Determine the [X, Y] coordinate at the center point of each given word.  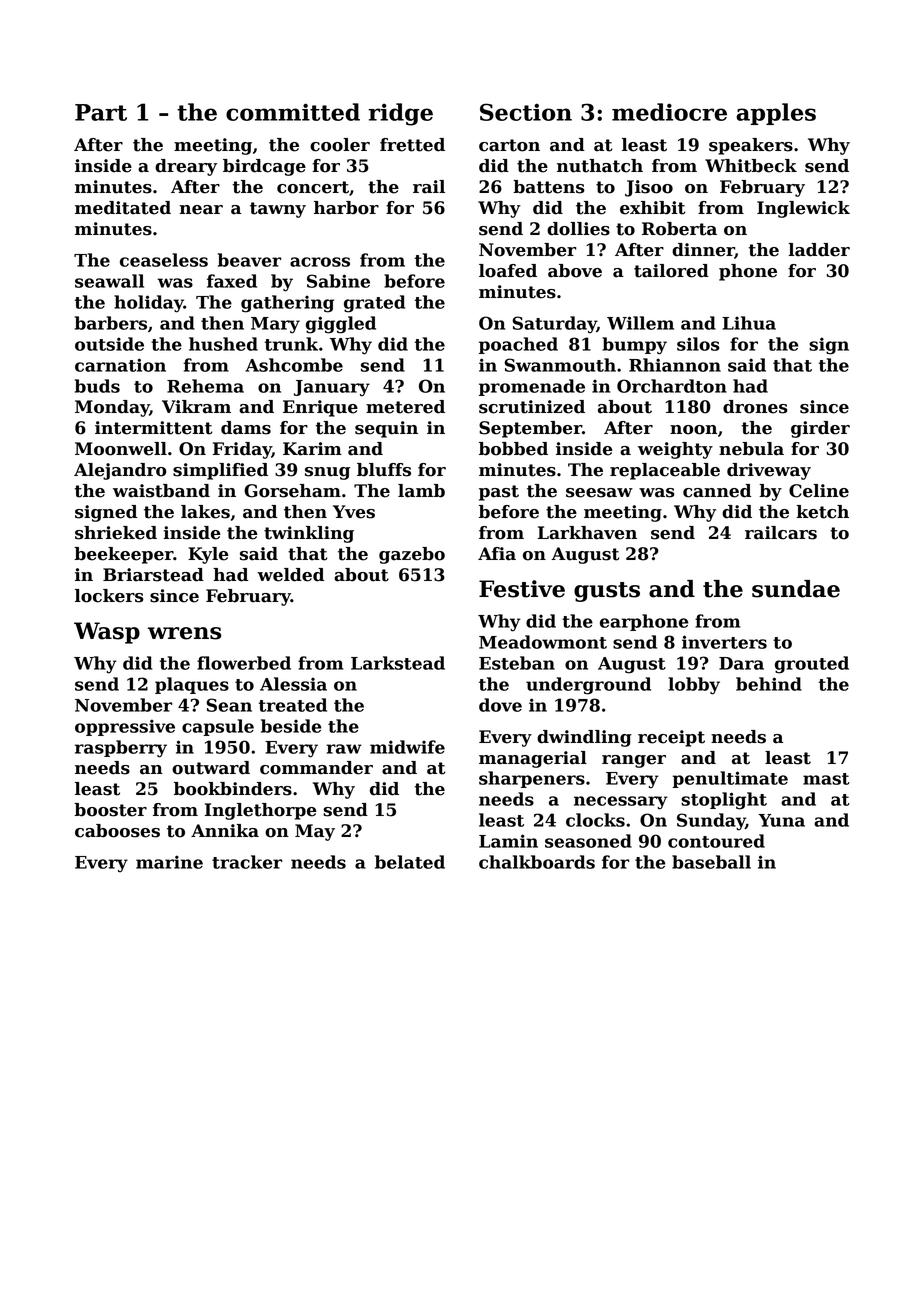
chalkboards [537, 862]
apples [776, 114]
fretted [412, 145]
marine [169, 862]
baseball [711, 862]
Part [101, 112]
